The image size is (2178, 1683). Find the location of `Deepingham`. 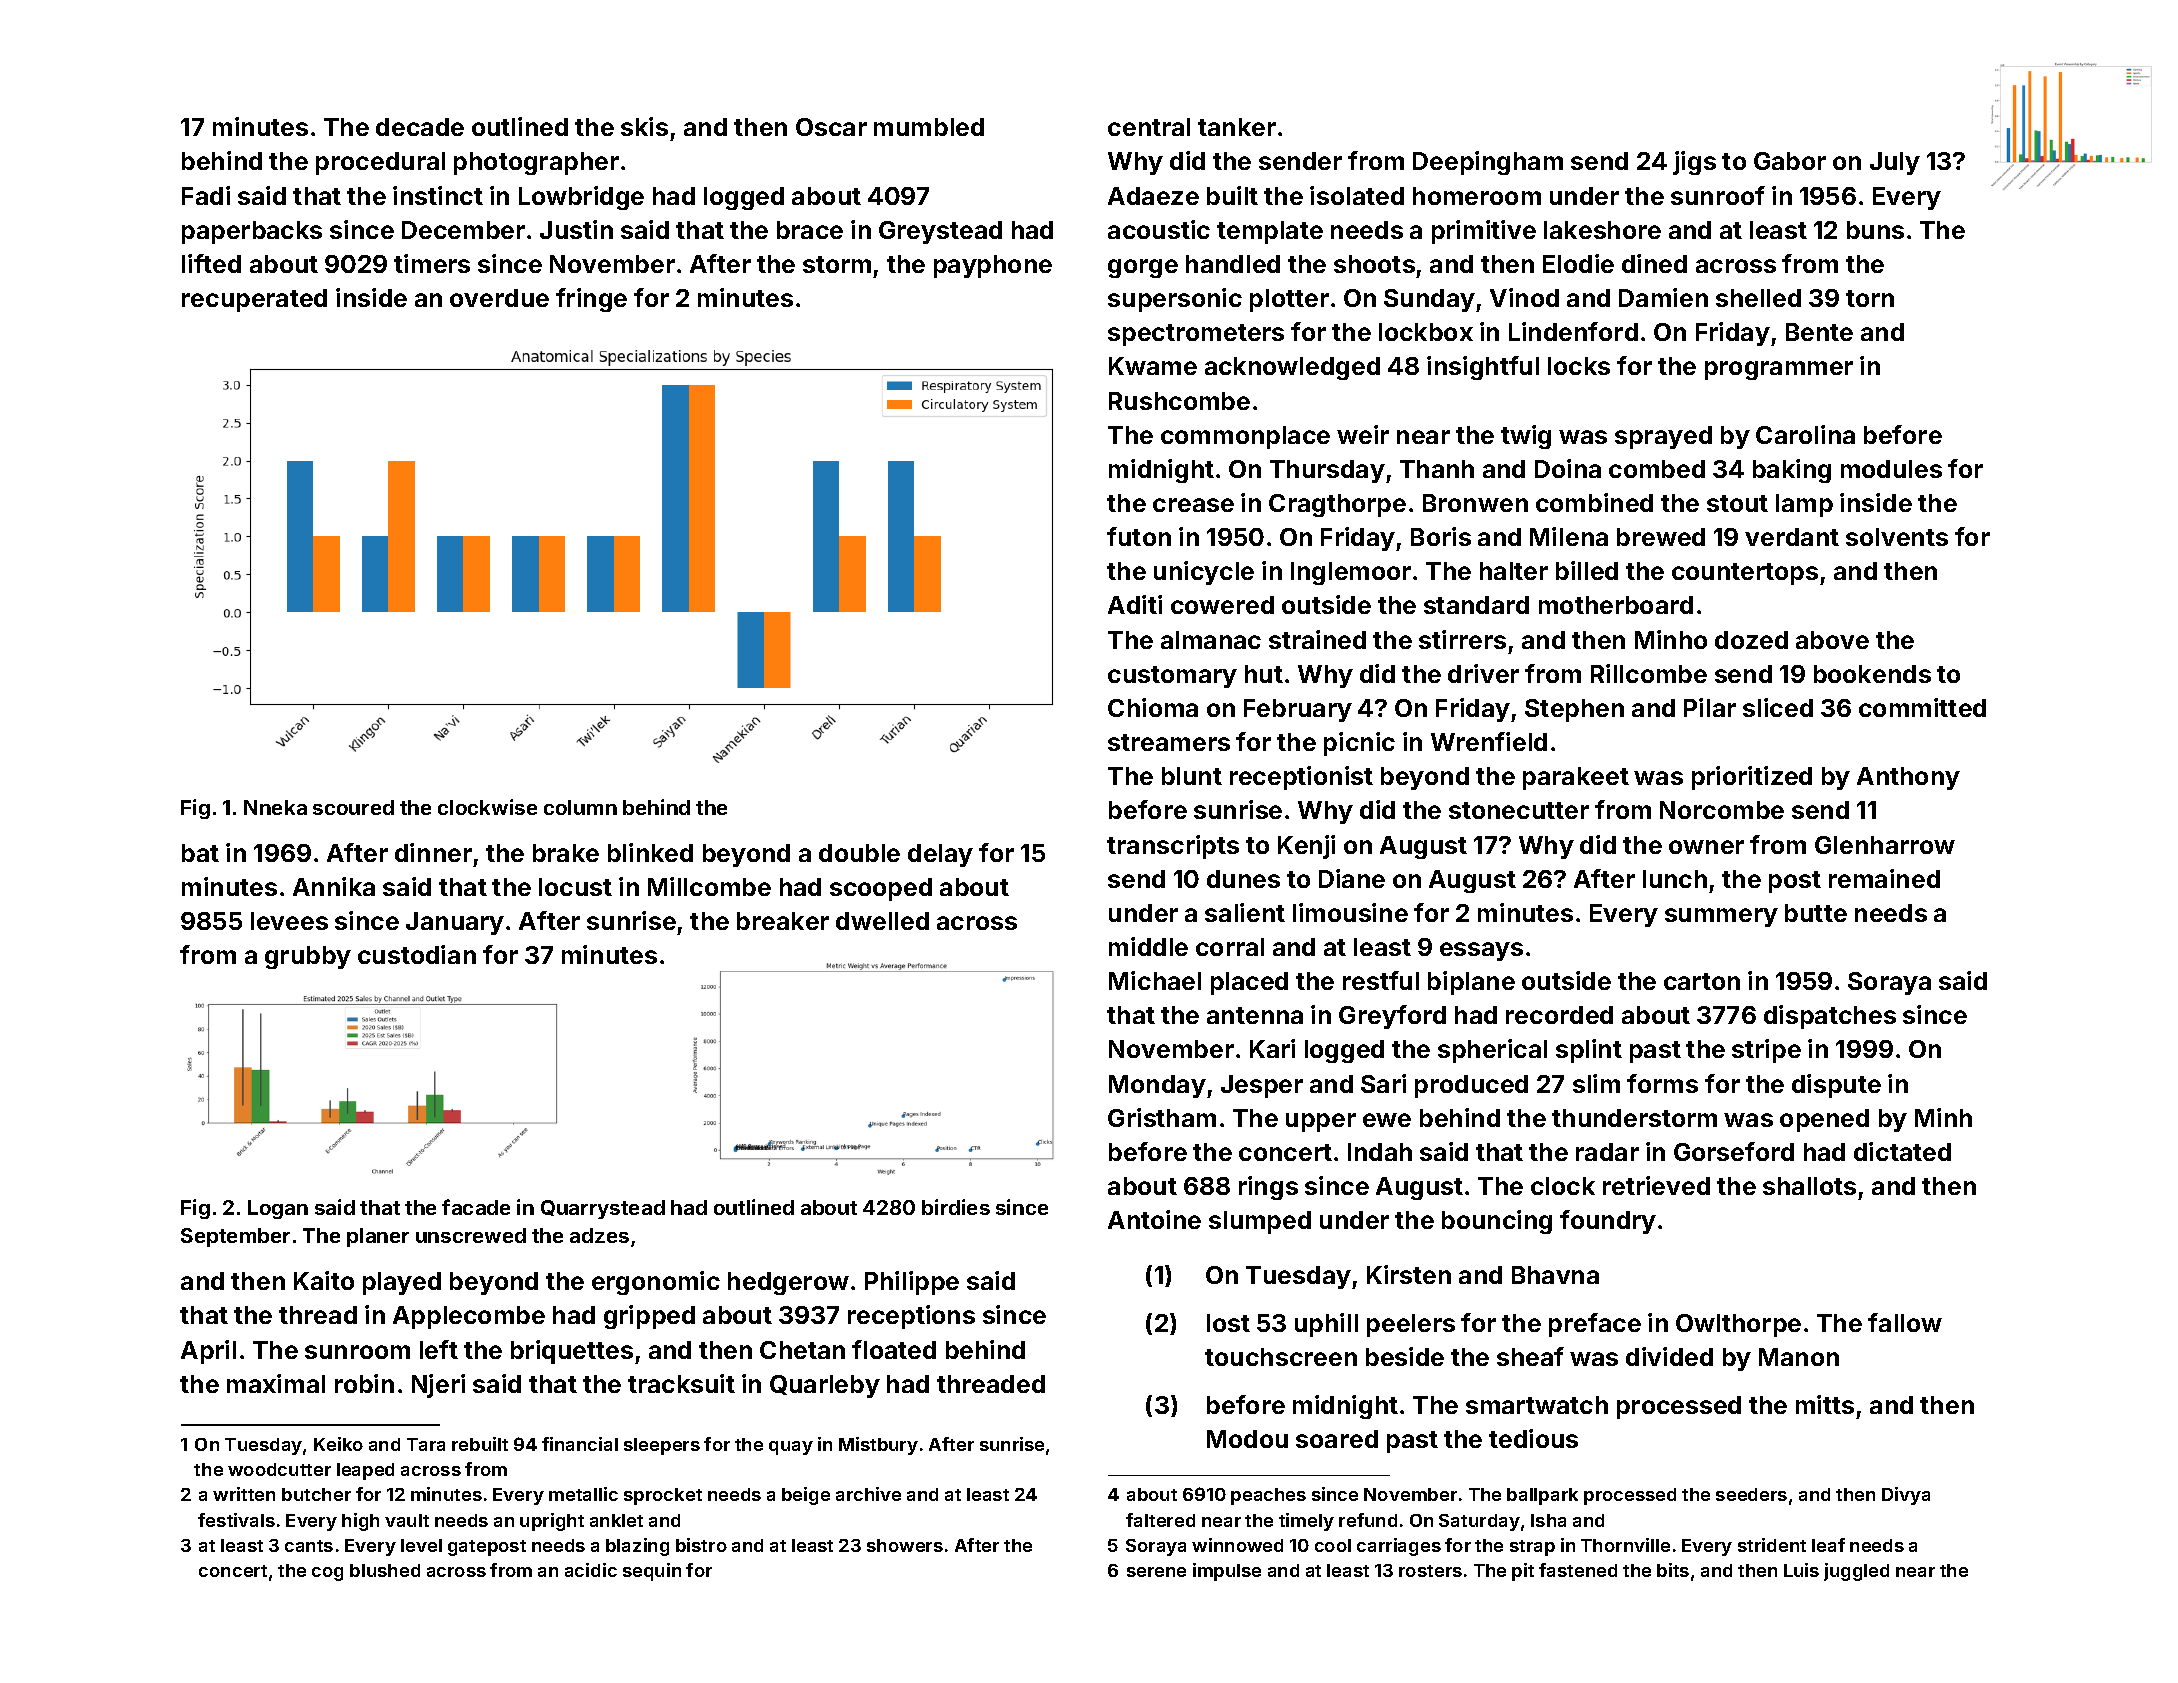

Deepingham is located at coordinates (1488, 163).
